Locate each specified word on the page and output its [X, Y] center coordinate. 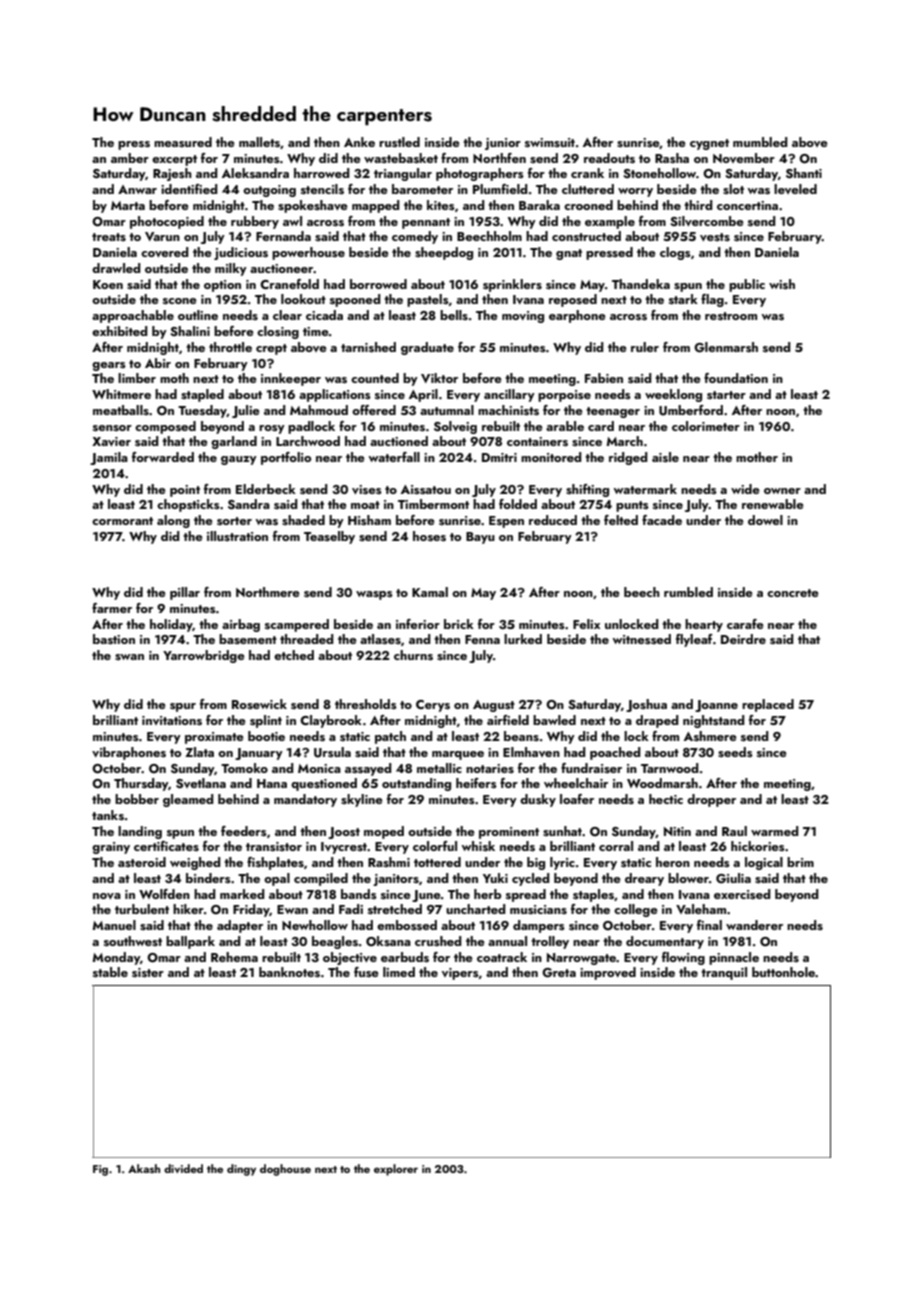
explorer [396, 1170]
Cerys [433, 706]
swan [129, 657]
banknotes [289, 972]
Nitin [677, 831]
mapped [376, 206]
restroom [731, 316]
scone [180, 301]
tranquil [724, 973]
